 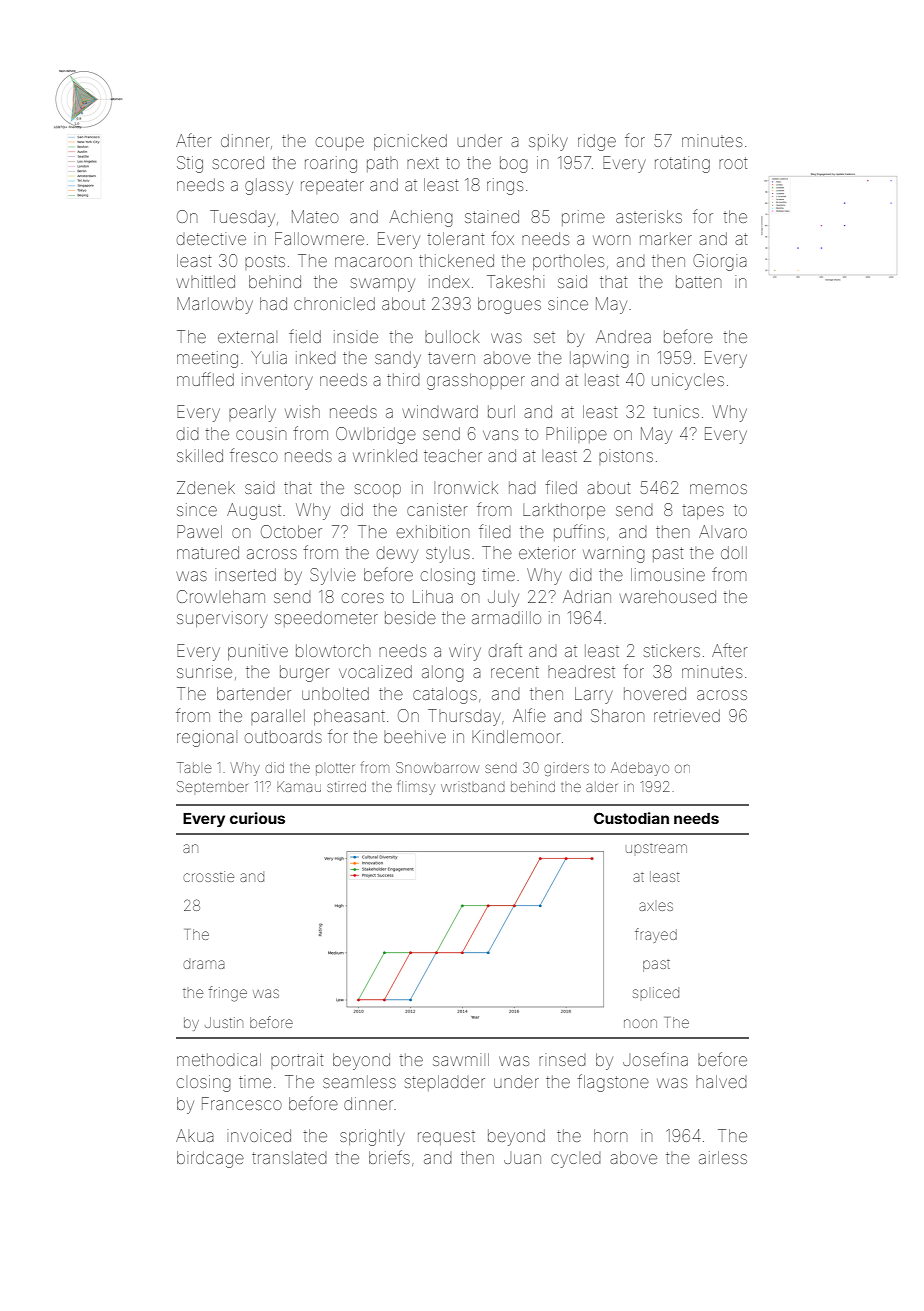 What do you see at coordinates (492, 216) in the image?
I see `stained` at bounding box center [492, 216].
